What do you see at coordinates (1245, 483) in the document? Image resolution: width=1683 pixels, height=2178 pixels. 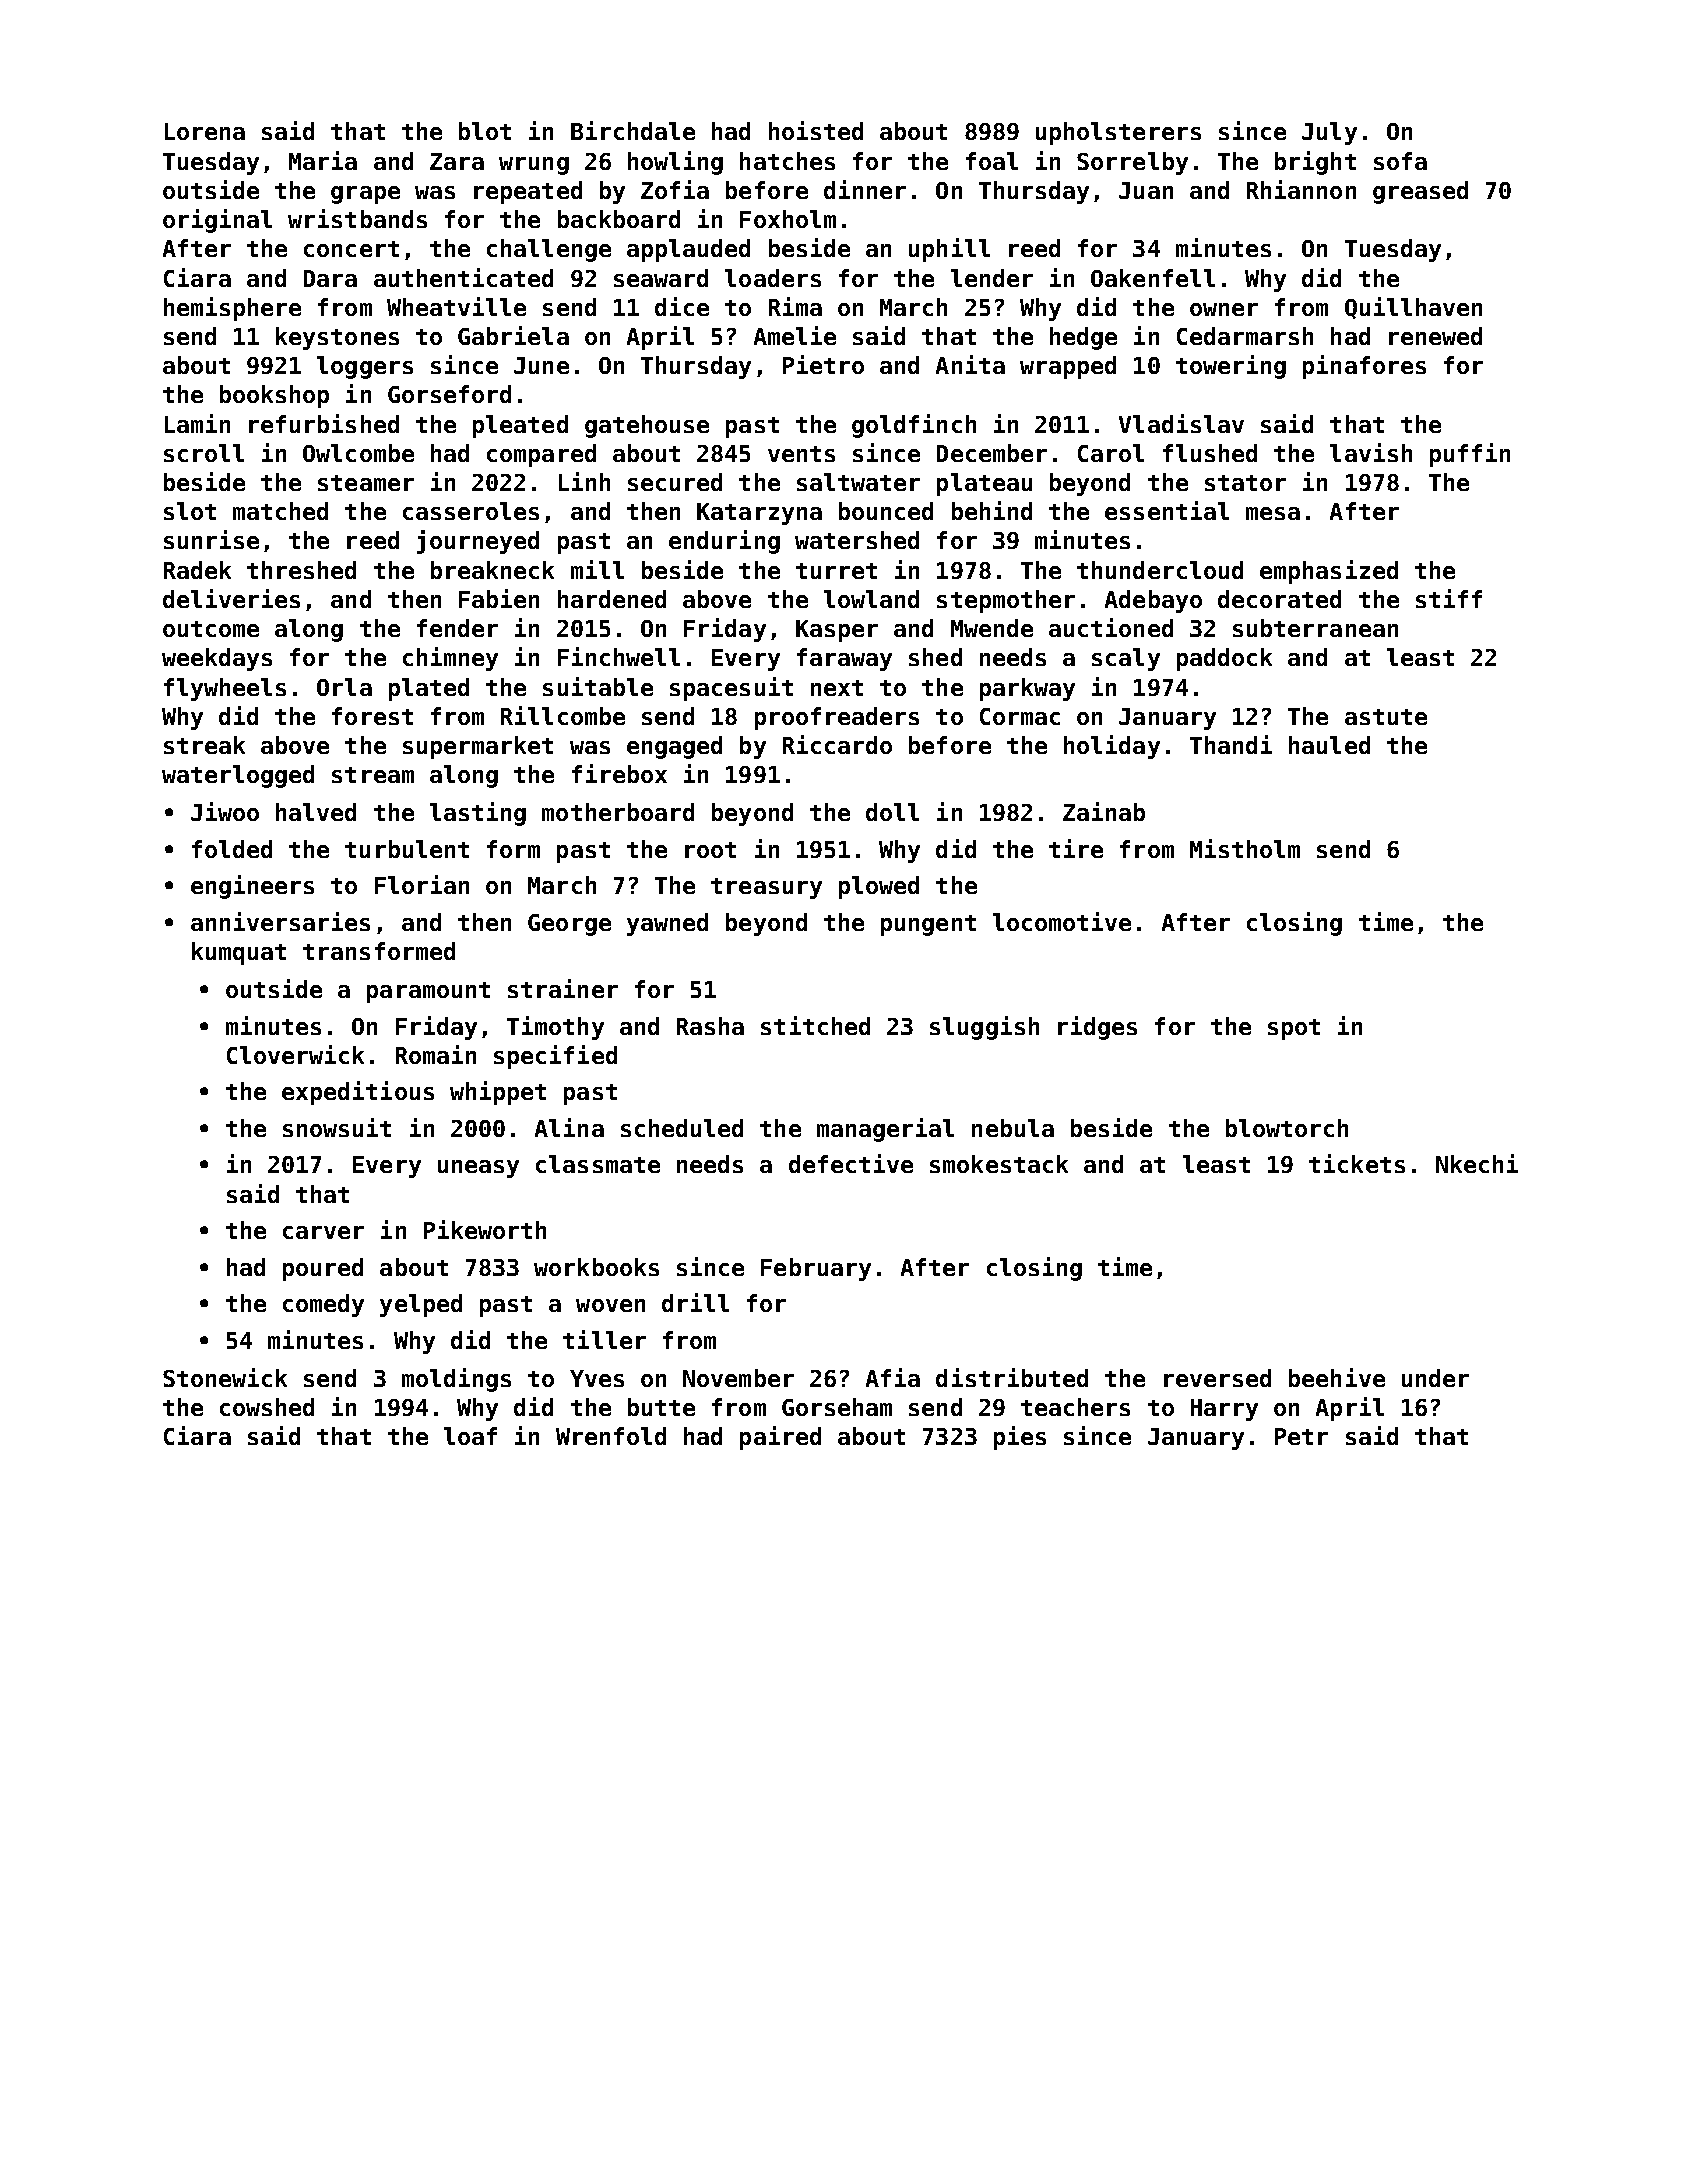 I see `stator` at bounding box center [1245, 483].
